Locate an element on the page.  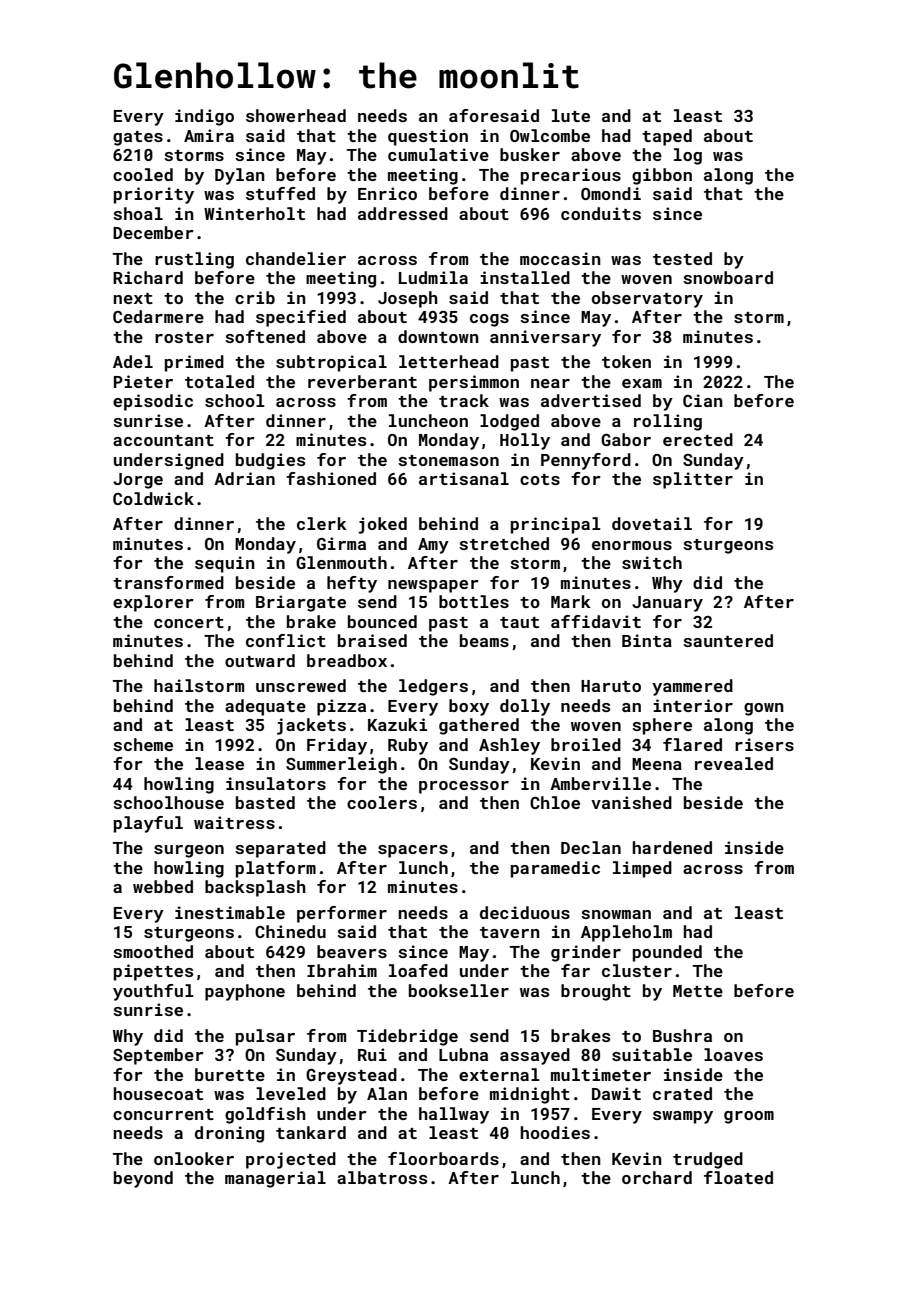
busker is located at coordinates (530, 154).
